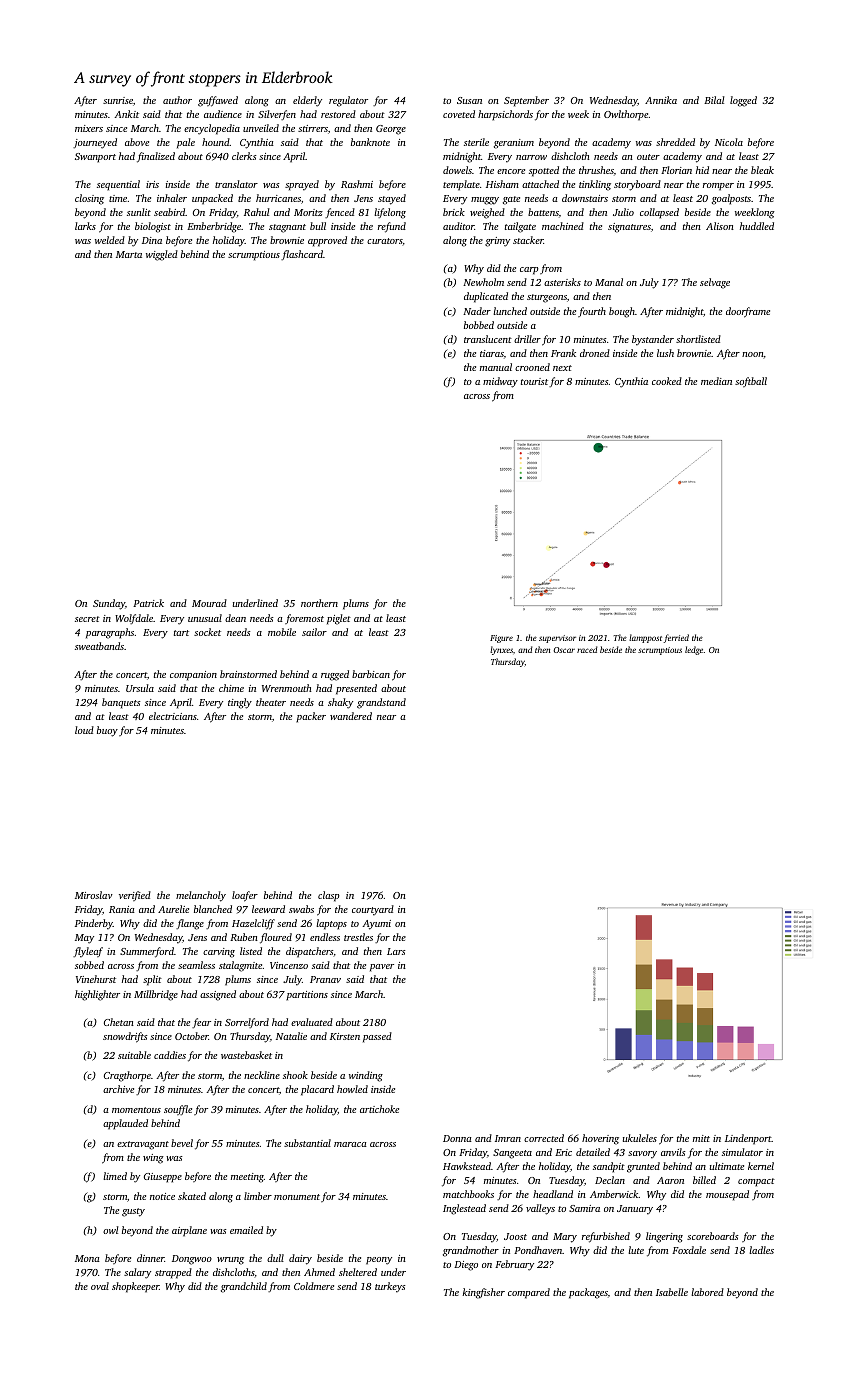  I want to click on battens, so click(543, 212).
